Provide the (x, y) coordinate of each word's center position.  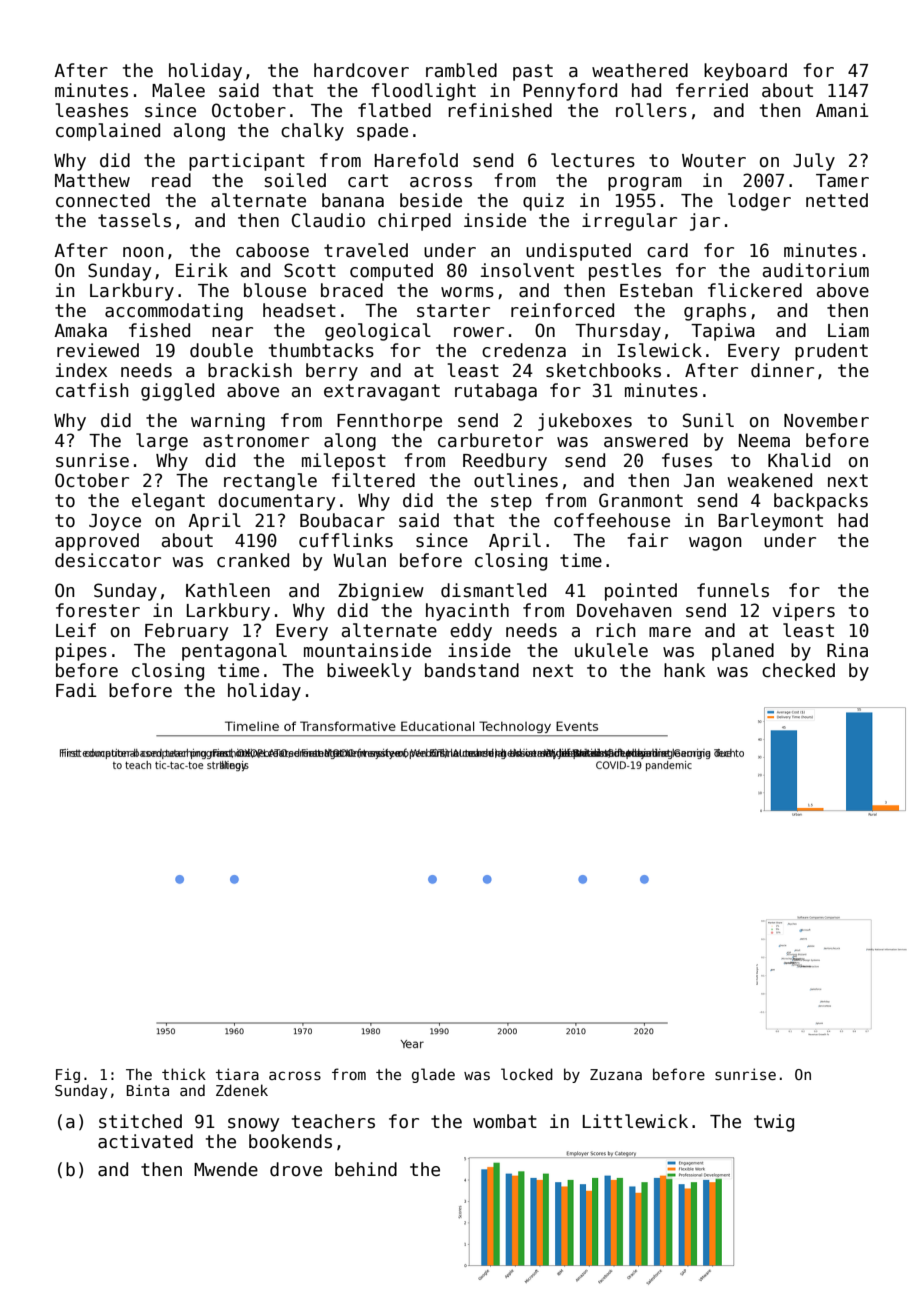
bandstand (472, 670)
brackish (250, 370)
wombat (505, 1121)
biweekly (369, 672)
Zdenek (242, 1090)
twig (774, 1123)
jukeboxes (585, 422)
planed (743, 652)
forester (98, 610)
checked (798, 670)
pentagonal (234, 652)
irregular (629, 222)
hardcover (361, 70)
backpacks (821, 502)
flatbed (394, 110)
